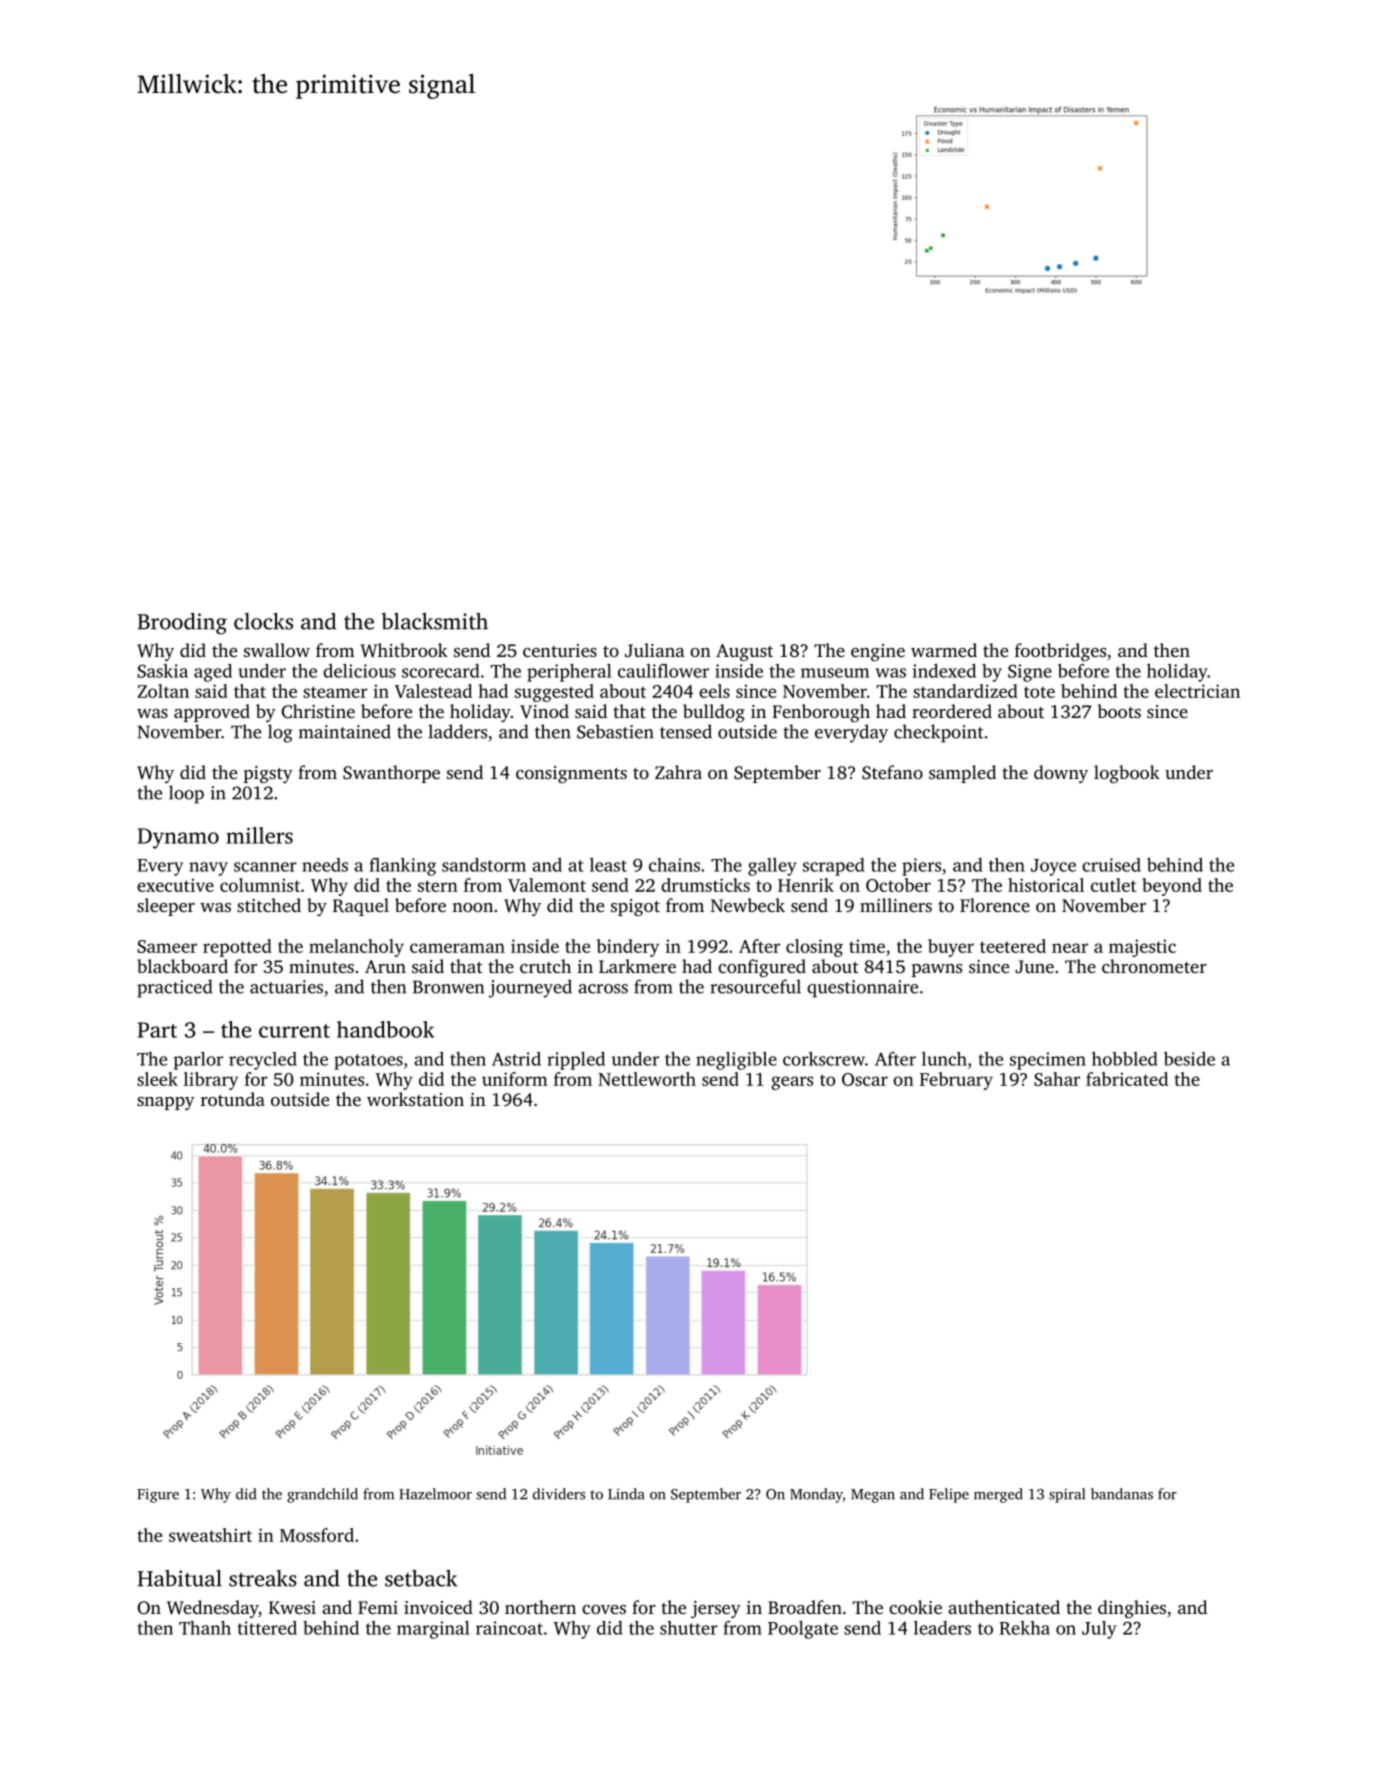 The height and width of the screenshot is (1788, 1381). I want to click on Fenborough, so click(821, 713).
